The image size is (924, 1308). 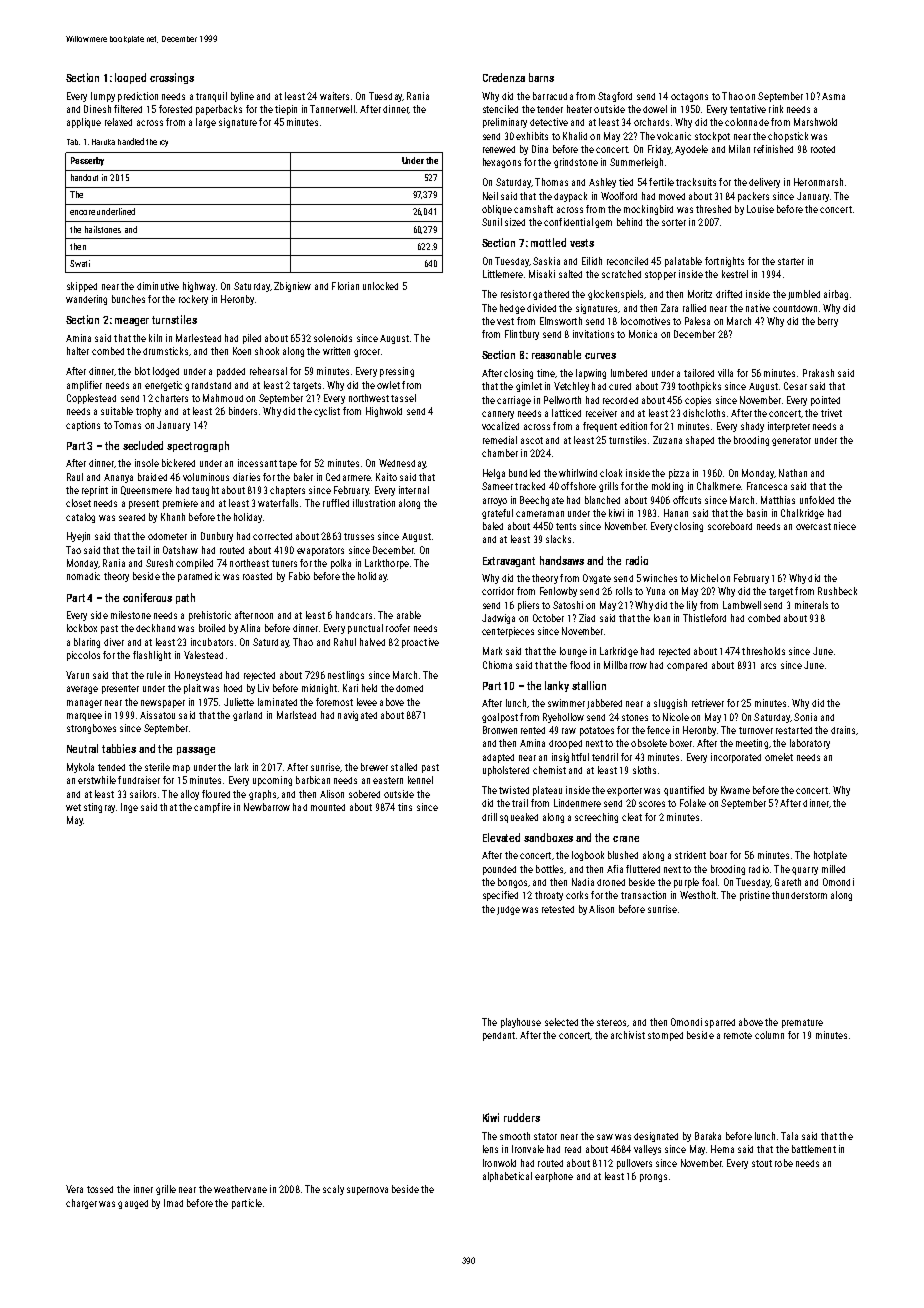 What do you see at coordinates (763, 651) in the screenshot?
I see `thresholds` at bounding box center [763, 651].
